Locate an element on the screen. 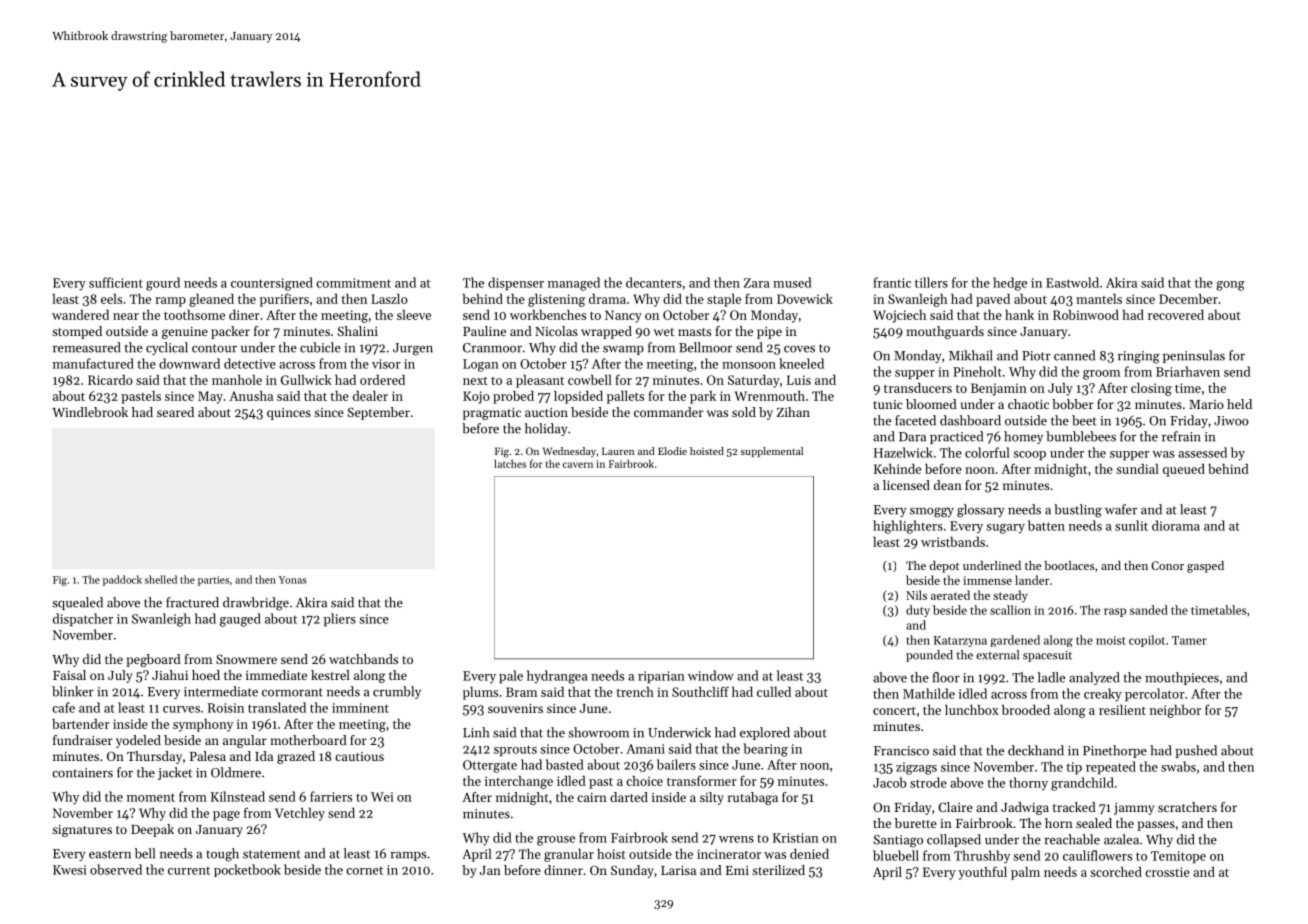 The width and height of the screenshot is (1308, 924). highlighters is located at coordinates (908, 527).
